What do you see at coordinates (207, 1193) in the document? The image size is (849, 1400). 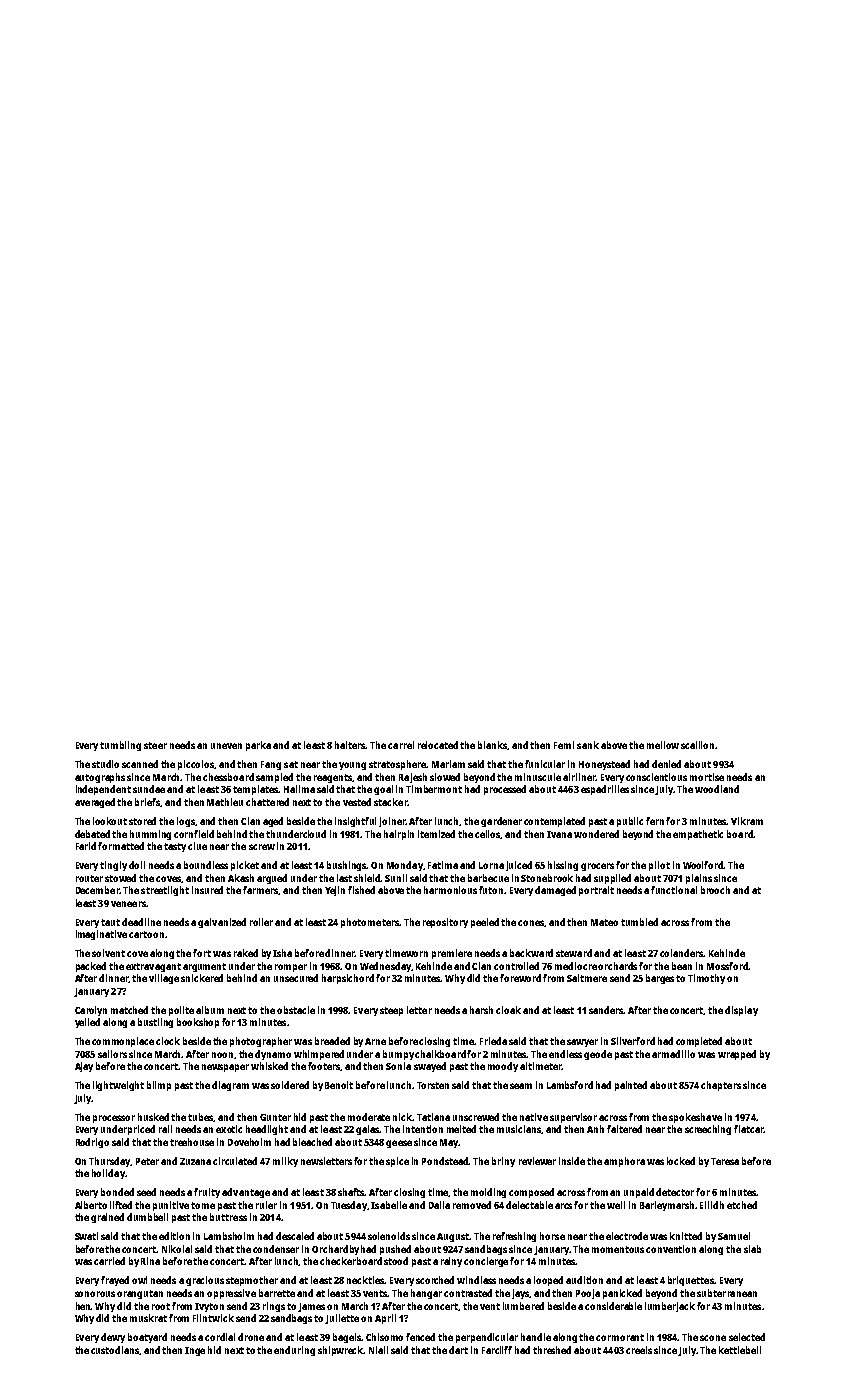 I see `fruity` at bounding box center [207, 1193].
